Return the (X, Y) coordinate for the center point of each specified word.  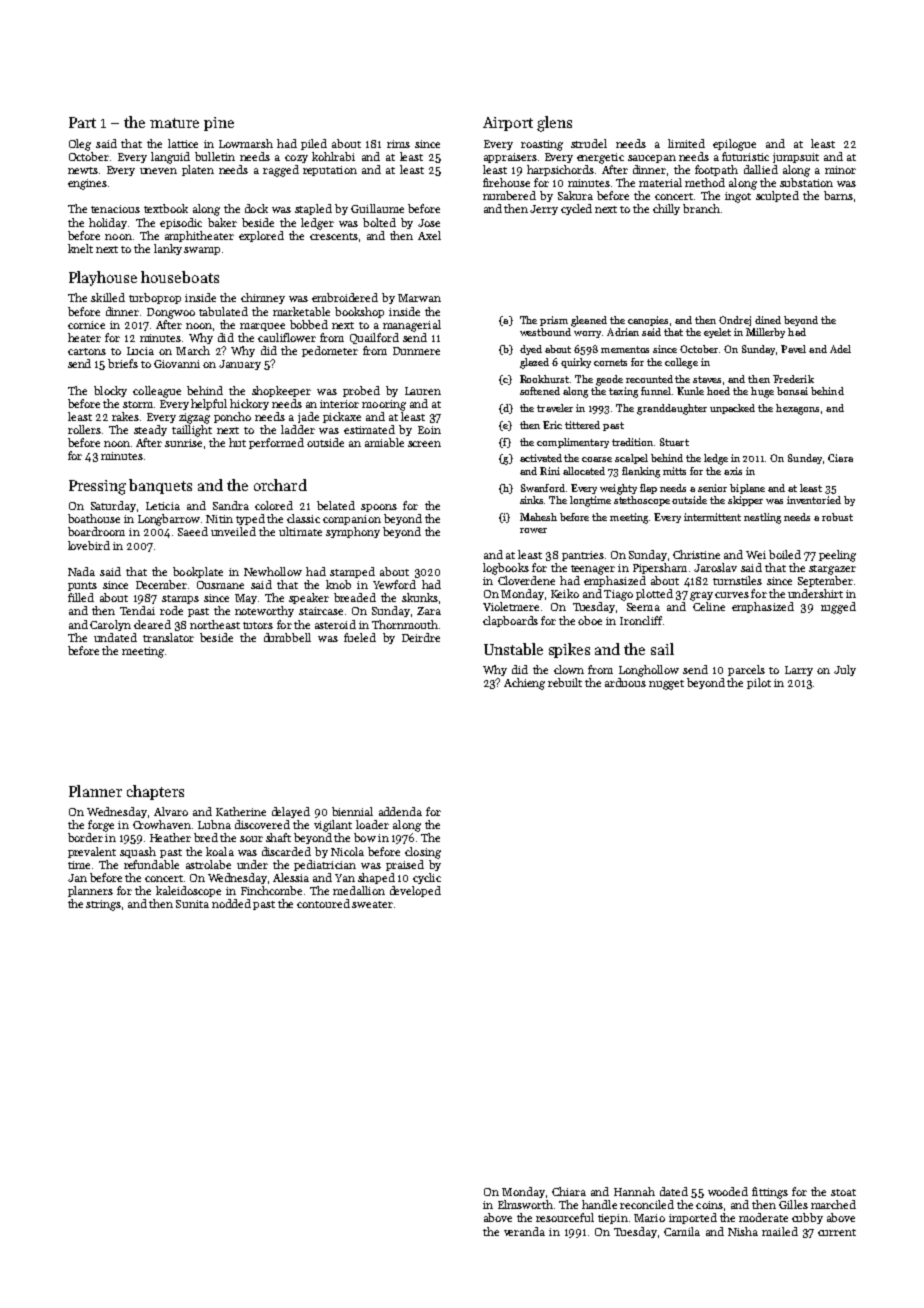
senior (712, 488)
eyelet (717, 333)
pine (219, 124)
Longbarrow (169, 520)
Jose (429, 223)
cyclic (427, 878)
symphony (353, 532)
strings (103, 905)
